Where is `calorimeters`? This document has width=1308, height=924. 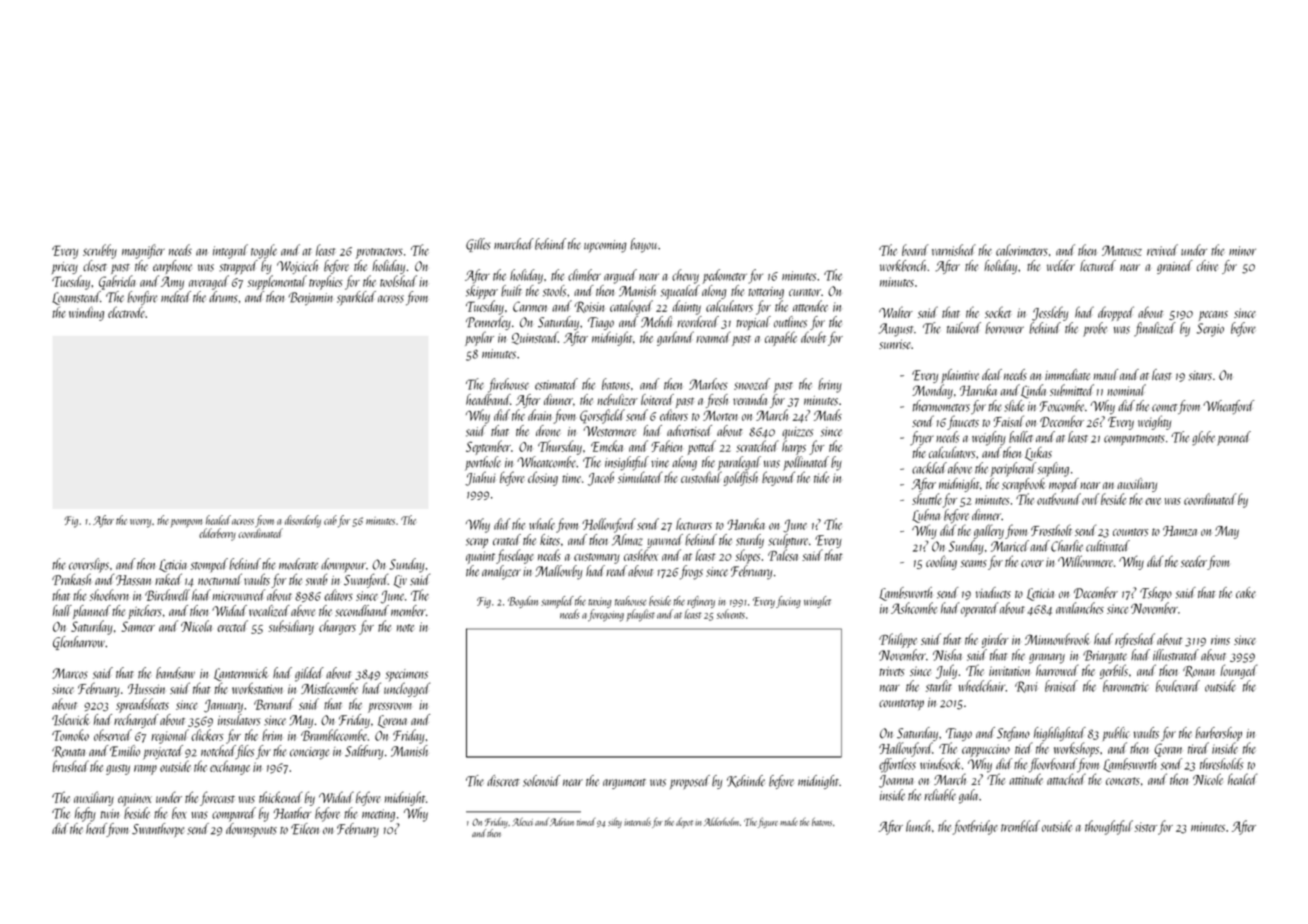
calorimeters is located at coordinates (1022, 250).
